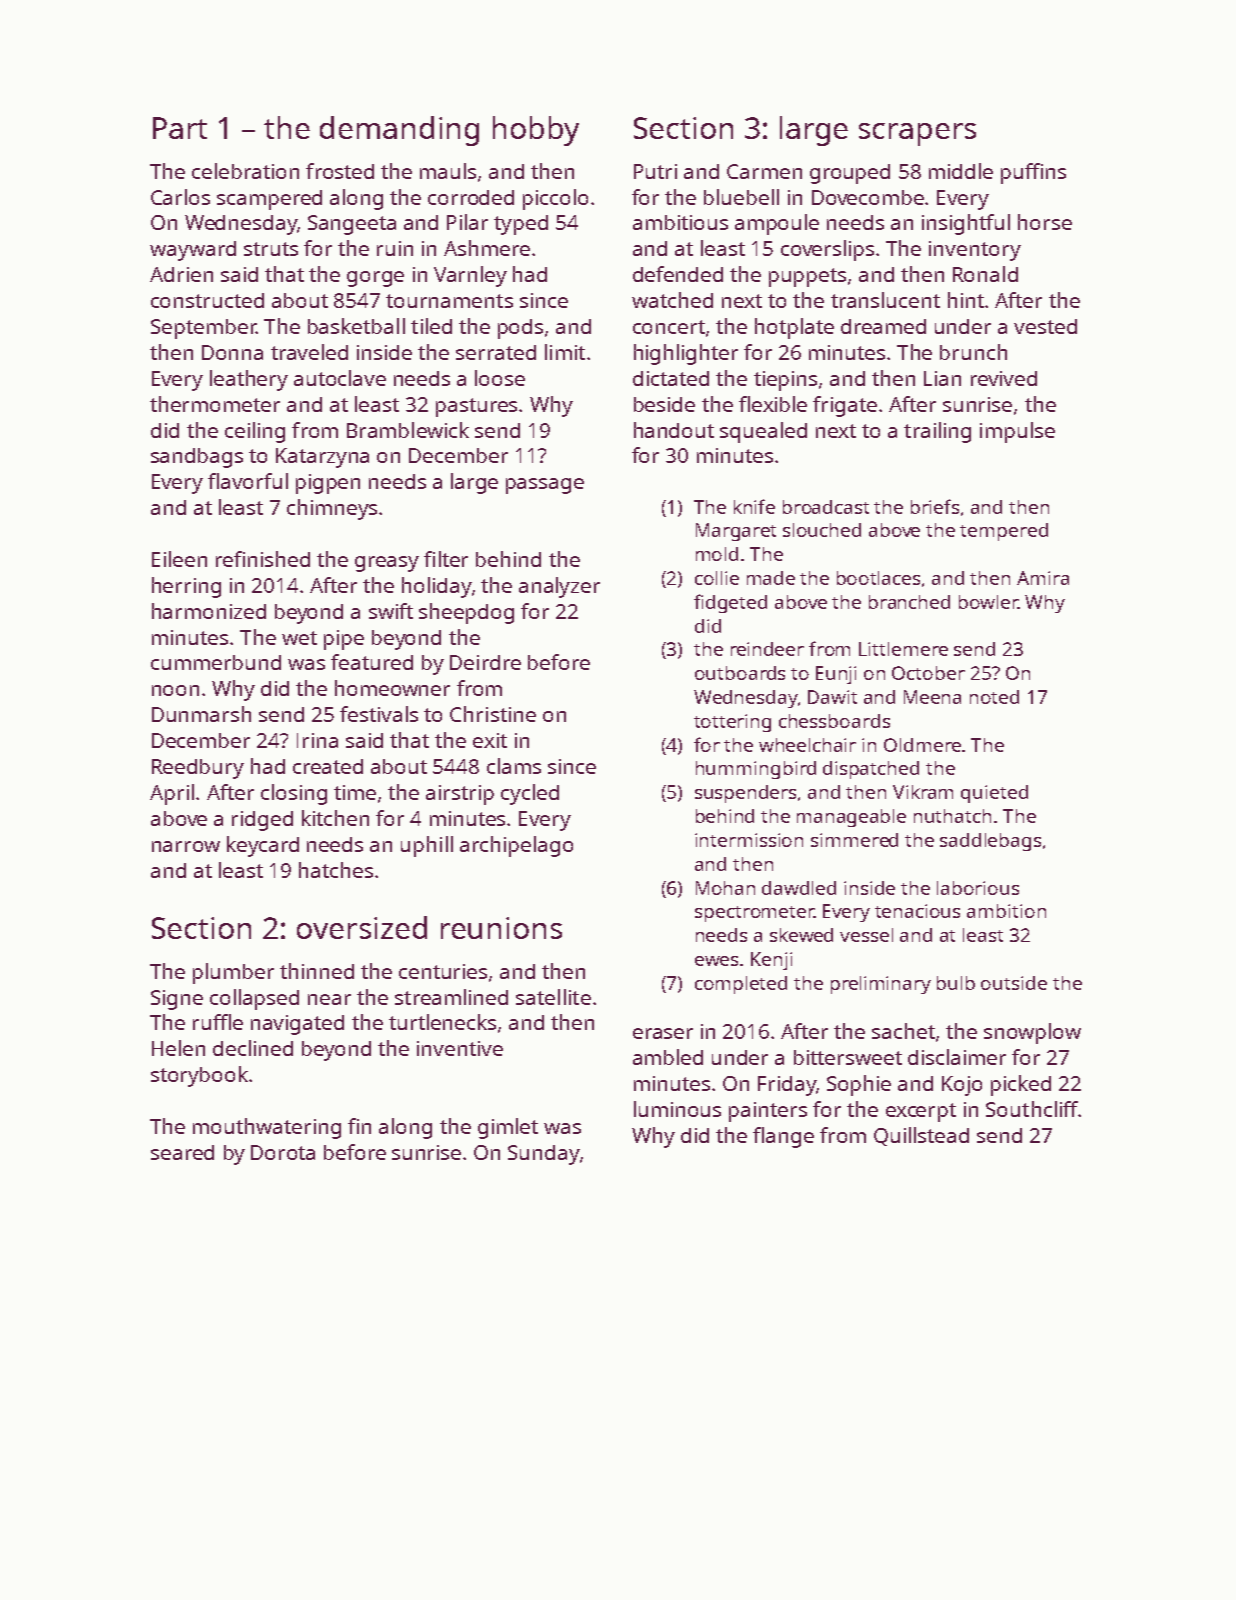 The image size is (1236, 1600). I want to click on Part, so click(180, 128).
